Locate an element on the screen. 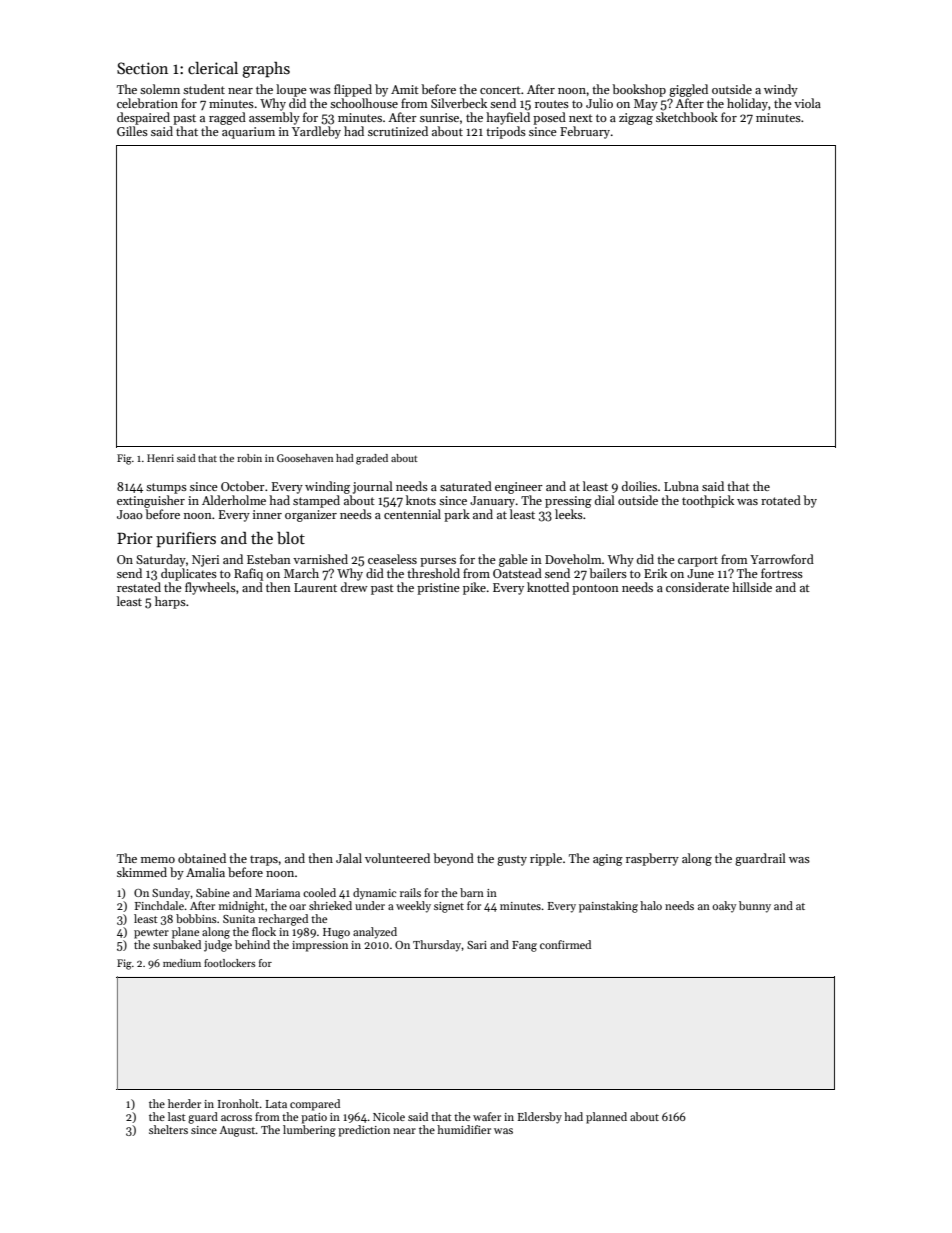  graded is located at coordinates (372, 459).
